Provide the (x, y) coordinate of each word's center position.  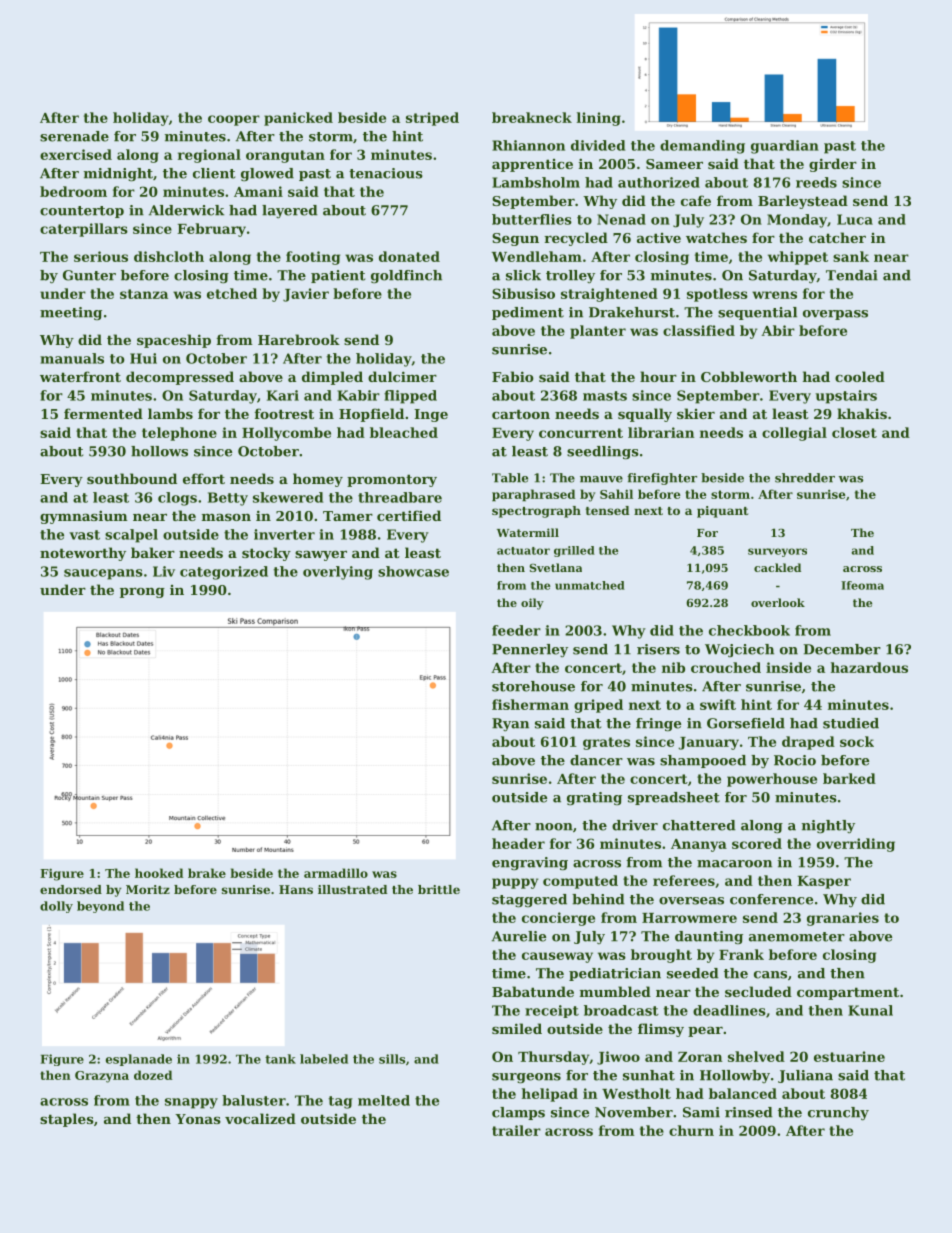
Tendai (852, 275)
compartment (848, 993)
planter (598, 332)
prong (142, 593)
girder (833, 165)
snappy (191, 1103)
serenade (74, 136)
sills (392, 1059)
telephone (179, 434)
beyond (100, 907)
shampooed (703, 761)
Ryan (510, 724)
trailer (516, 1130)
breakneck (532, 117)
